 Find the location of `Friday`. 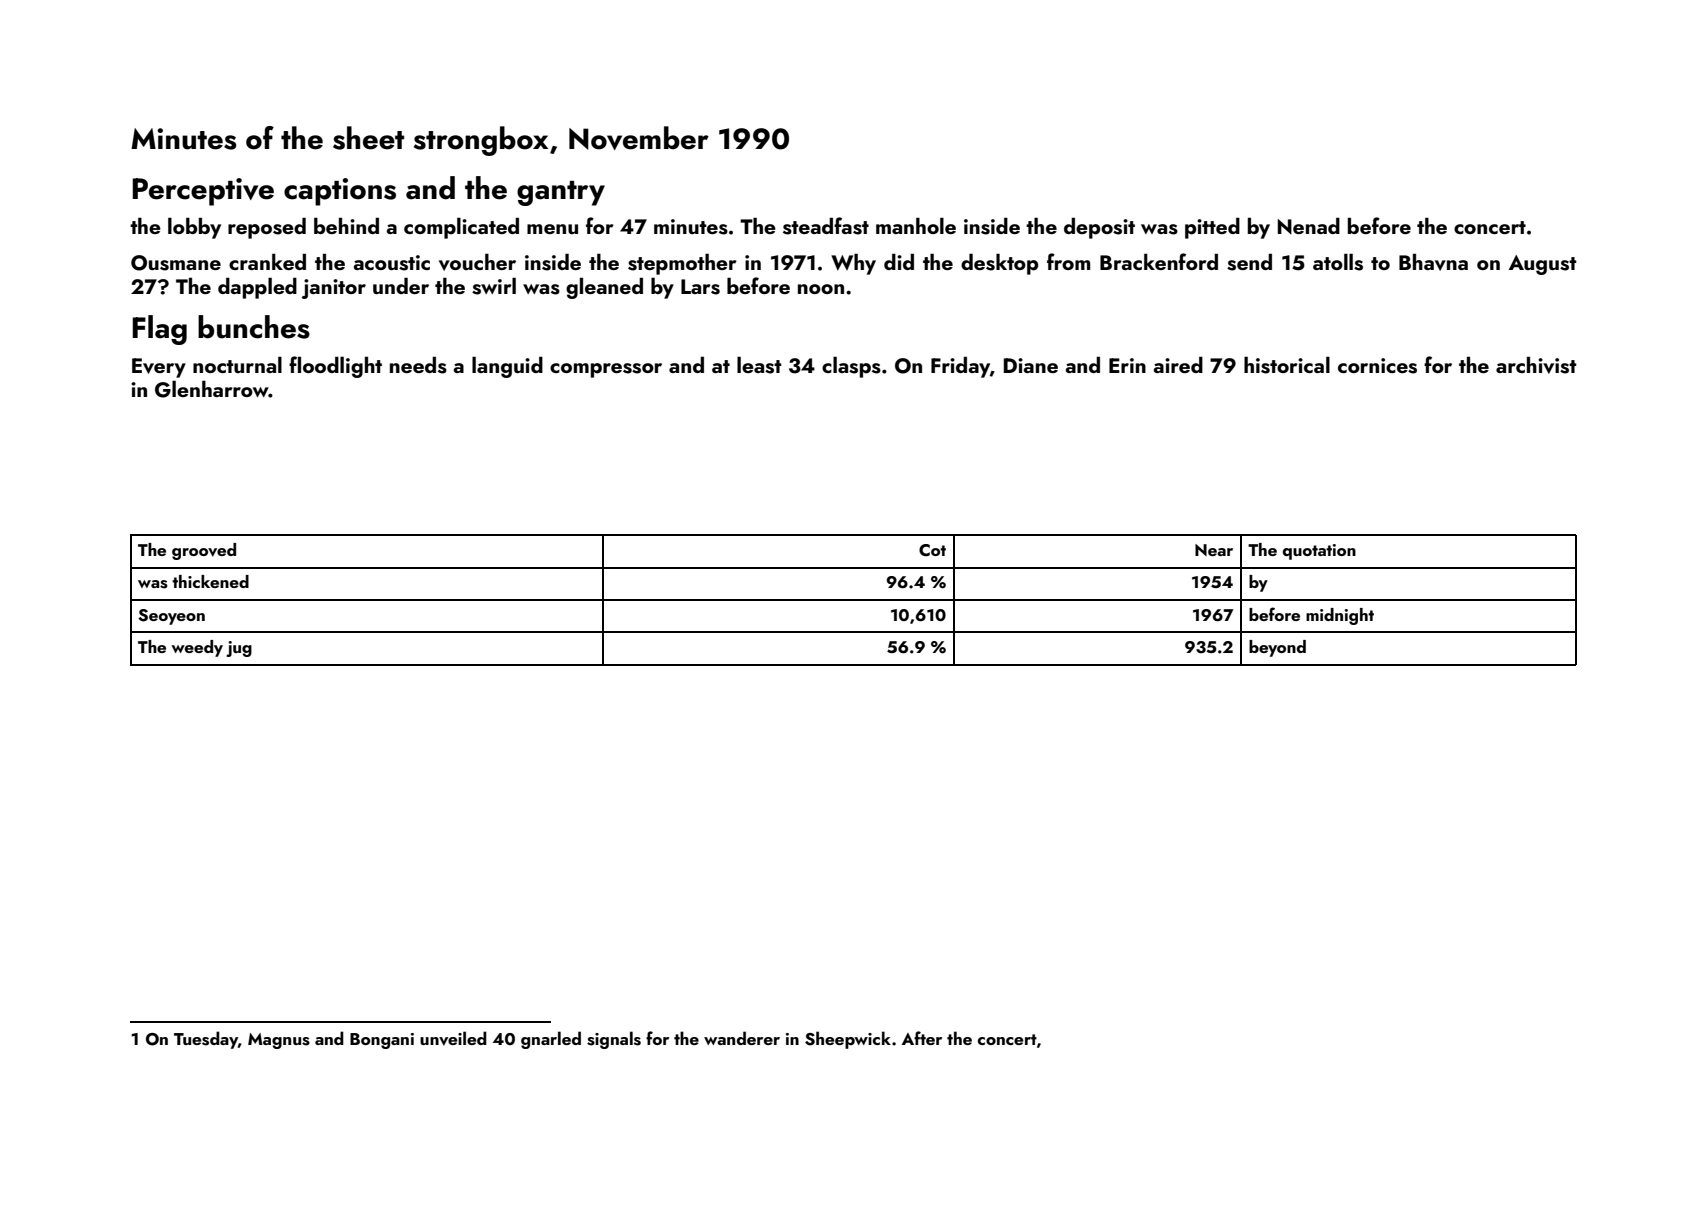

Friday is located at coordinates (960, 367).
